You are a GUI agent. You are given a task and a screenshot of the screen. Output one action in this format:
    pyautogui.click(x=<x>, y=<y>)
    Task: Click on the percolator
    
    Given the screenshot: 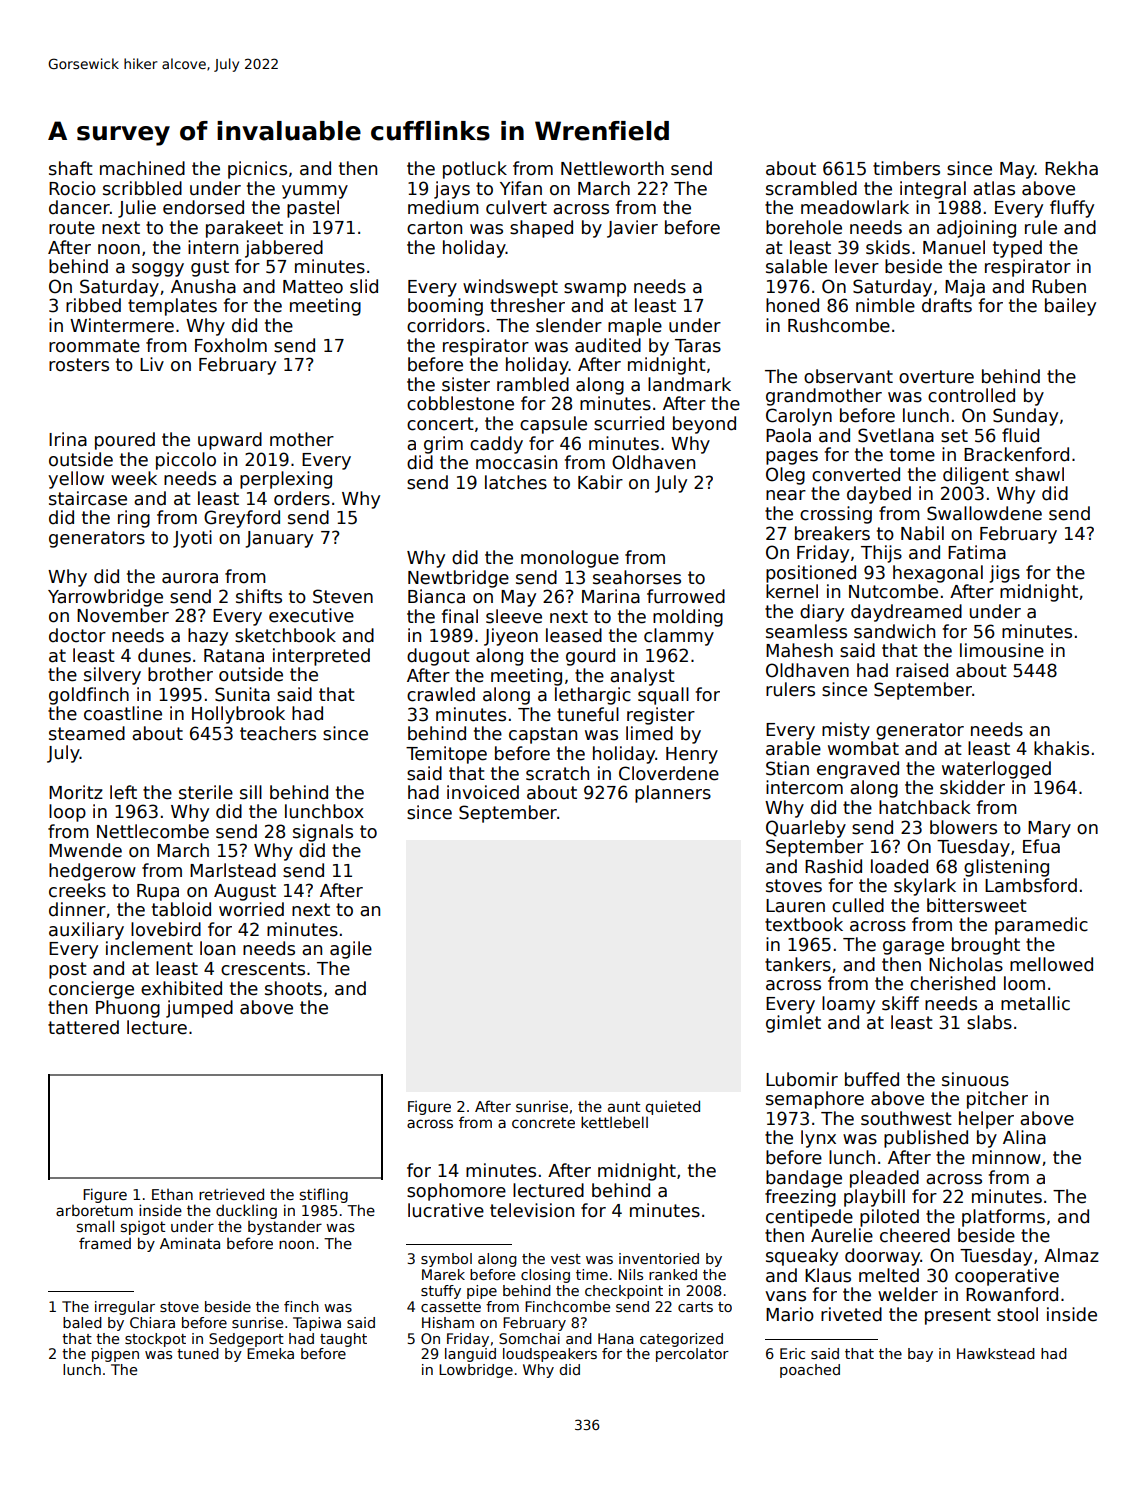 What is the action you would take?
    pyautogui.click(x=692, y=1355)
